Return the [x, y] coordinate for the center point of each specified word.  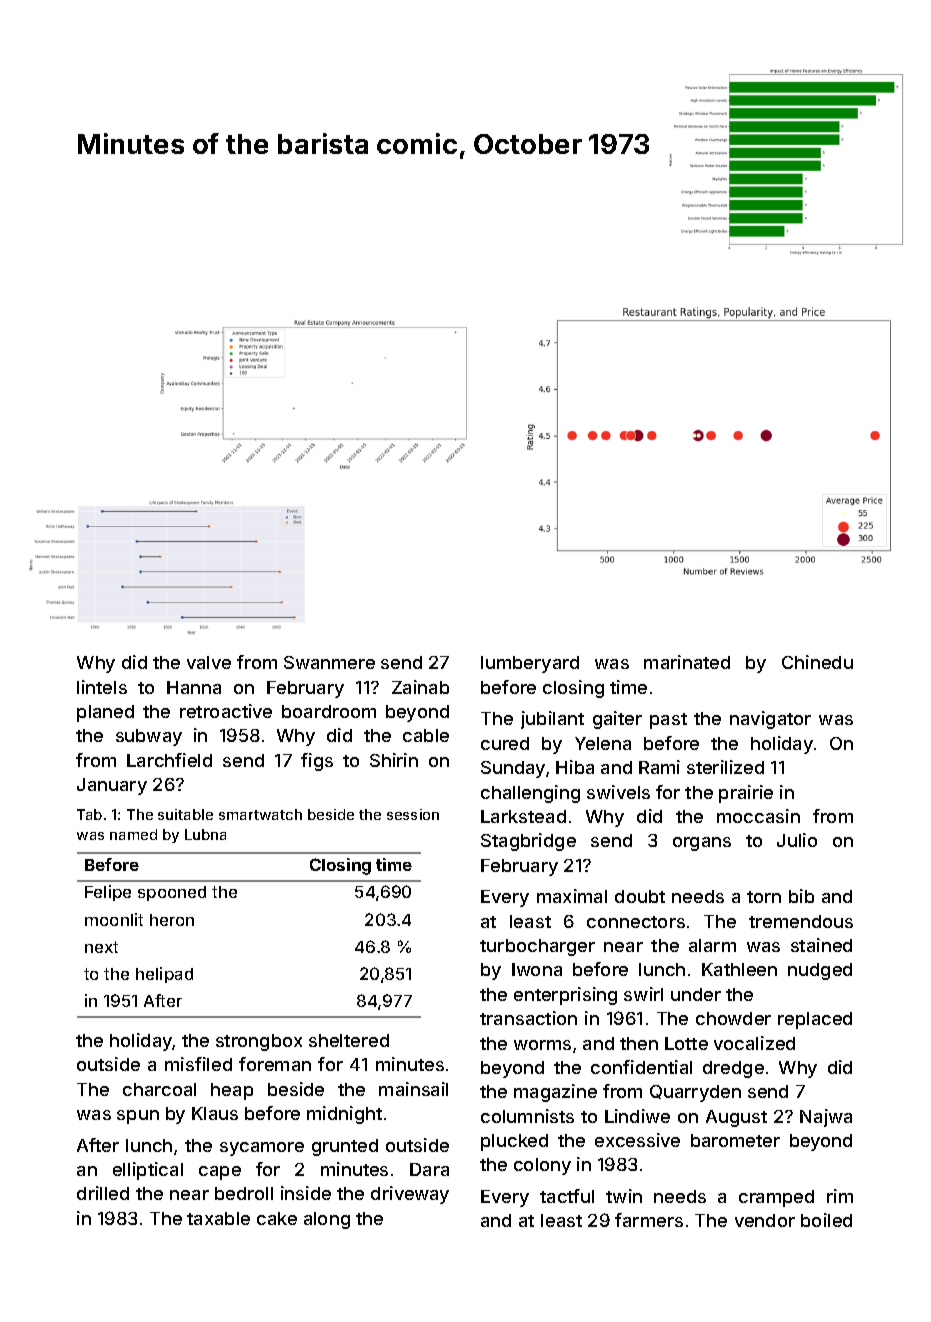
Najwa [826, 1118]
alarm [712, 945]
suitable [185, 814]
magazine [555, 1093]
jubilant [552, 720]
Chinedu [817, 662]
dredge [733, 1069]
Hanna [194, 687]
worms [542, 1045]
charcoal [159, 1089]
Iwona [537, 969]
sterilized [725, 767]
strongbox [259, 1042]
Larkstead [523, 816]
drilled [103, 1193]
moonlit [114, 919]
